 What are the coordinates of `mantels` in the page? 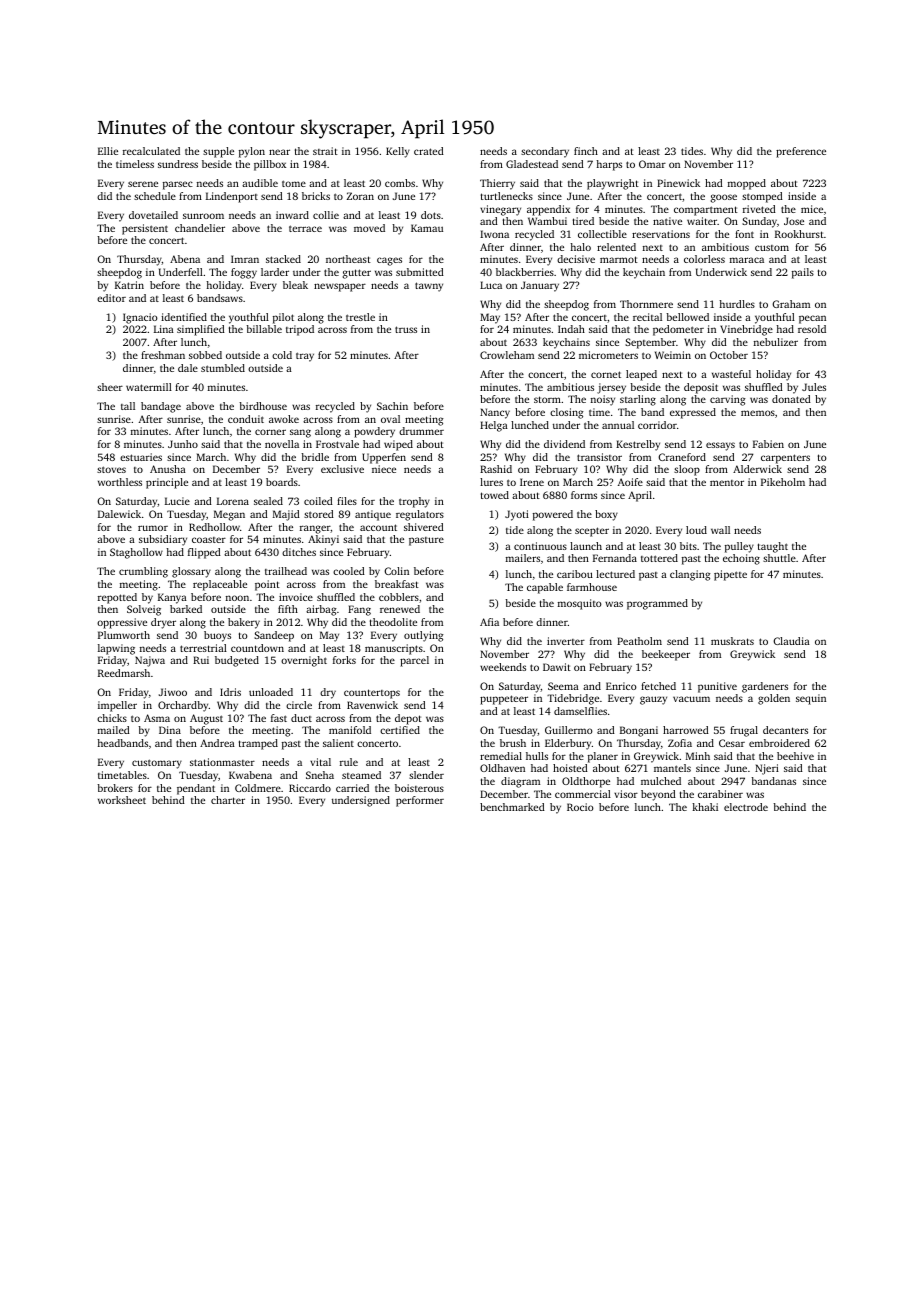 It's located at (672, 768).
